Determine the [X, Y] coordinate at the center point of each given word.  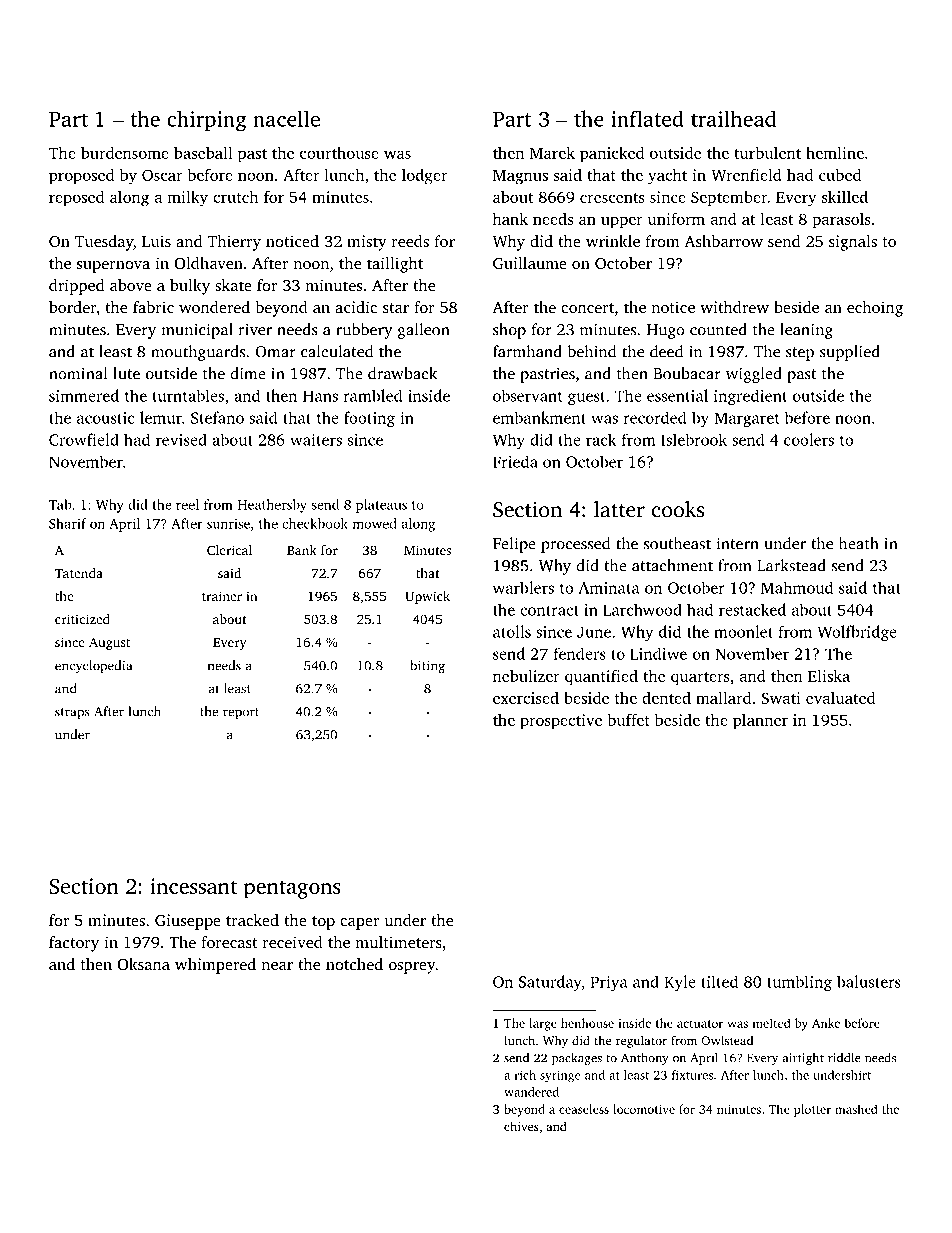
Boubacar [687, 373]
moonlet [743, 631]
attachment [672, 565]
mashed [856, 1109]
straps [72, 713]
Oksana [143, 964]
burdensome [125, 153]
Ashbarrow [723, 241]
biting [427, 667]
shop [509, 331]
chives [521, 1126]
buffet [628, 719]
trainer [222, 596]
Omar [275, 352]
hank [510, 219]
